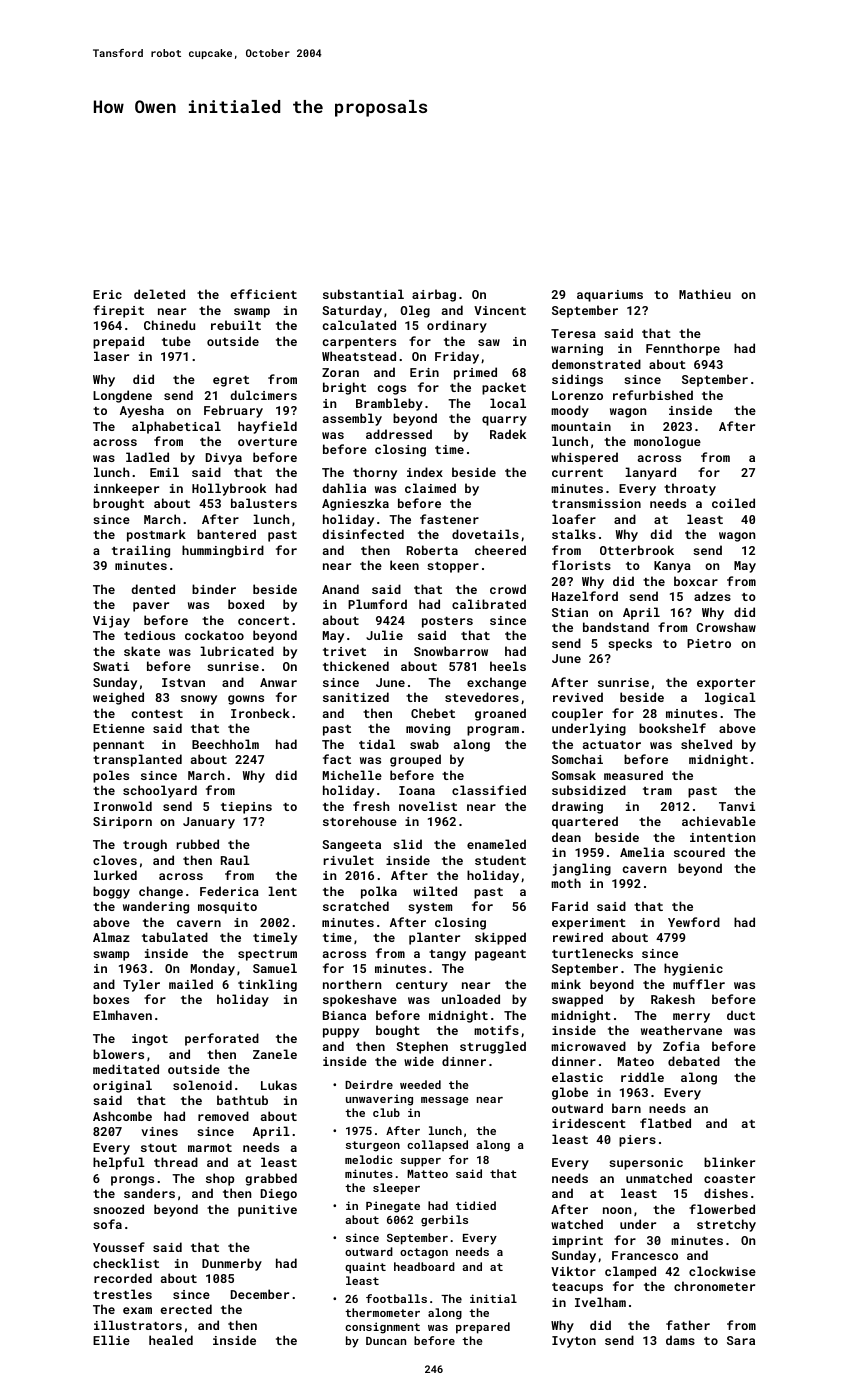  I want to click on tabulated, so click(175, 937).
